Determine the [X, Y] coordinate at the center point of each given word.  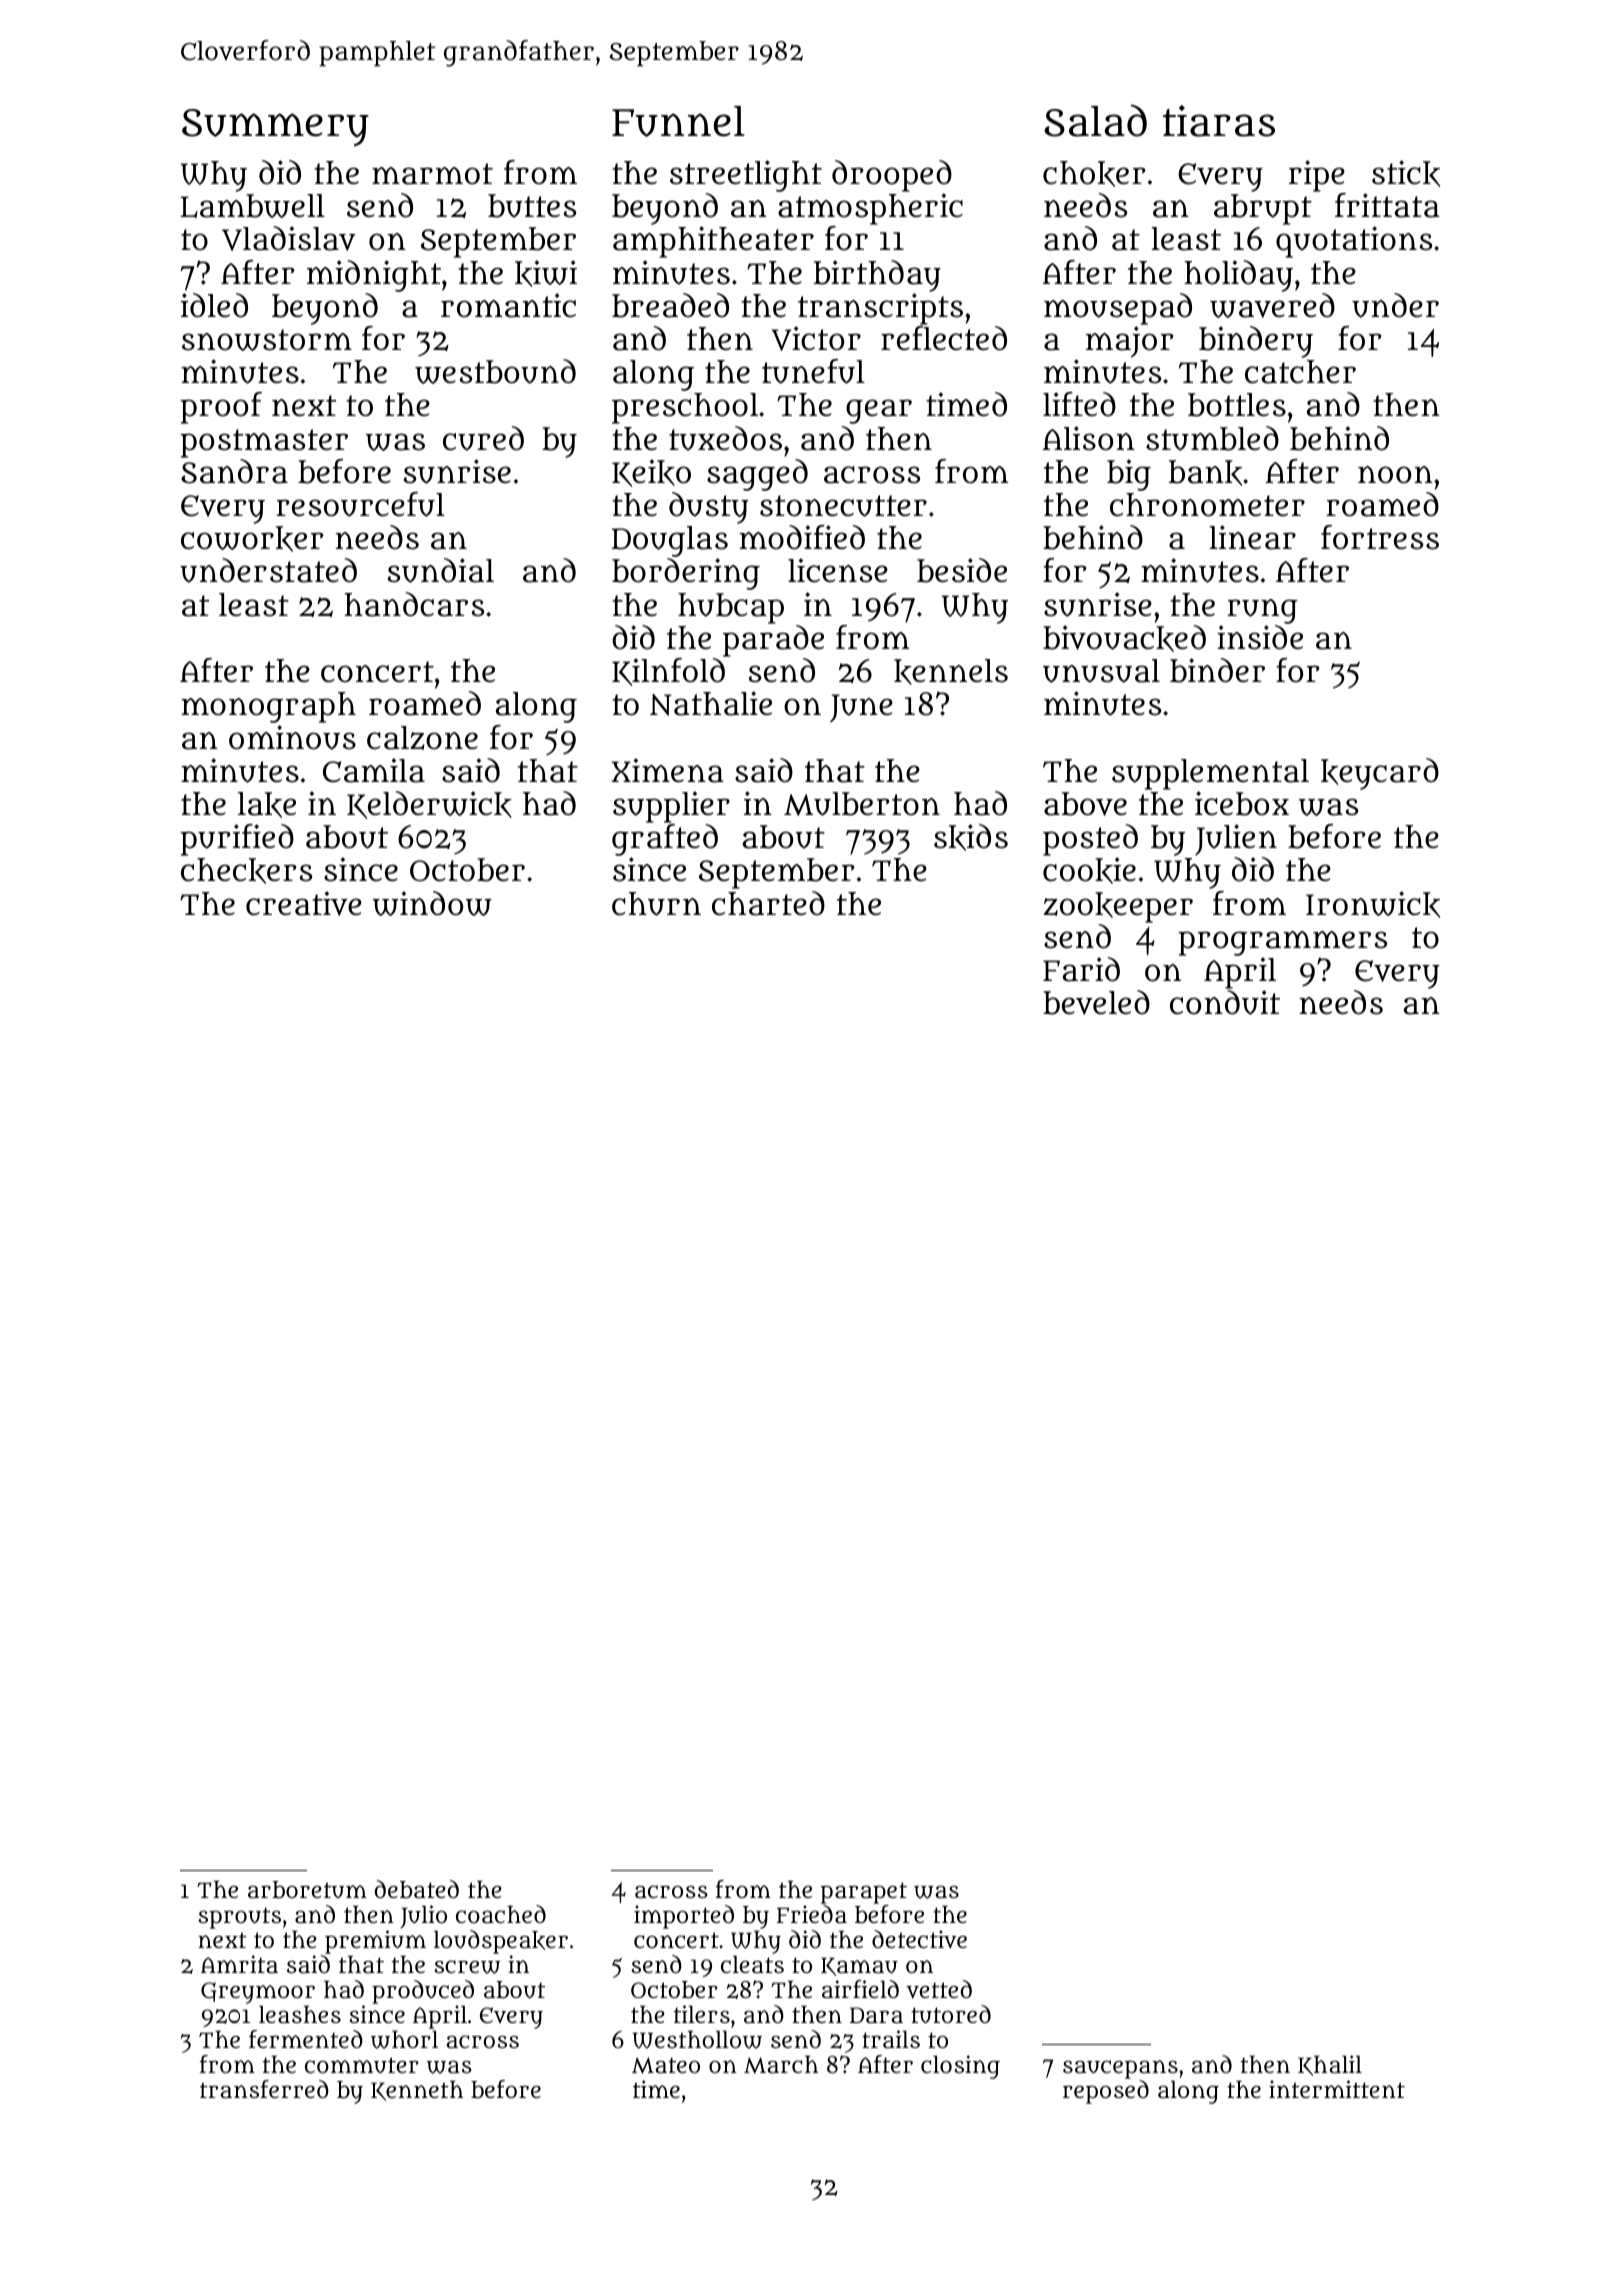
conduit [1225, 1002]
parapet [863, 1893]
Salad [1095, 120]
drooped [892, 176]
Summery [275, 127]
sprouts [239, 1918]
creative [304, 903]
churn [656, 904]
